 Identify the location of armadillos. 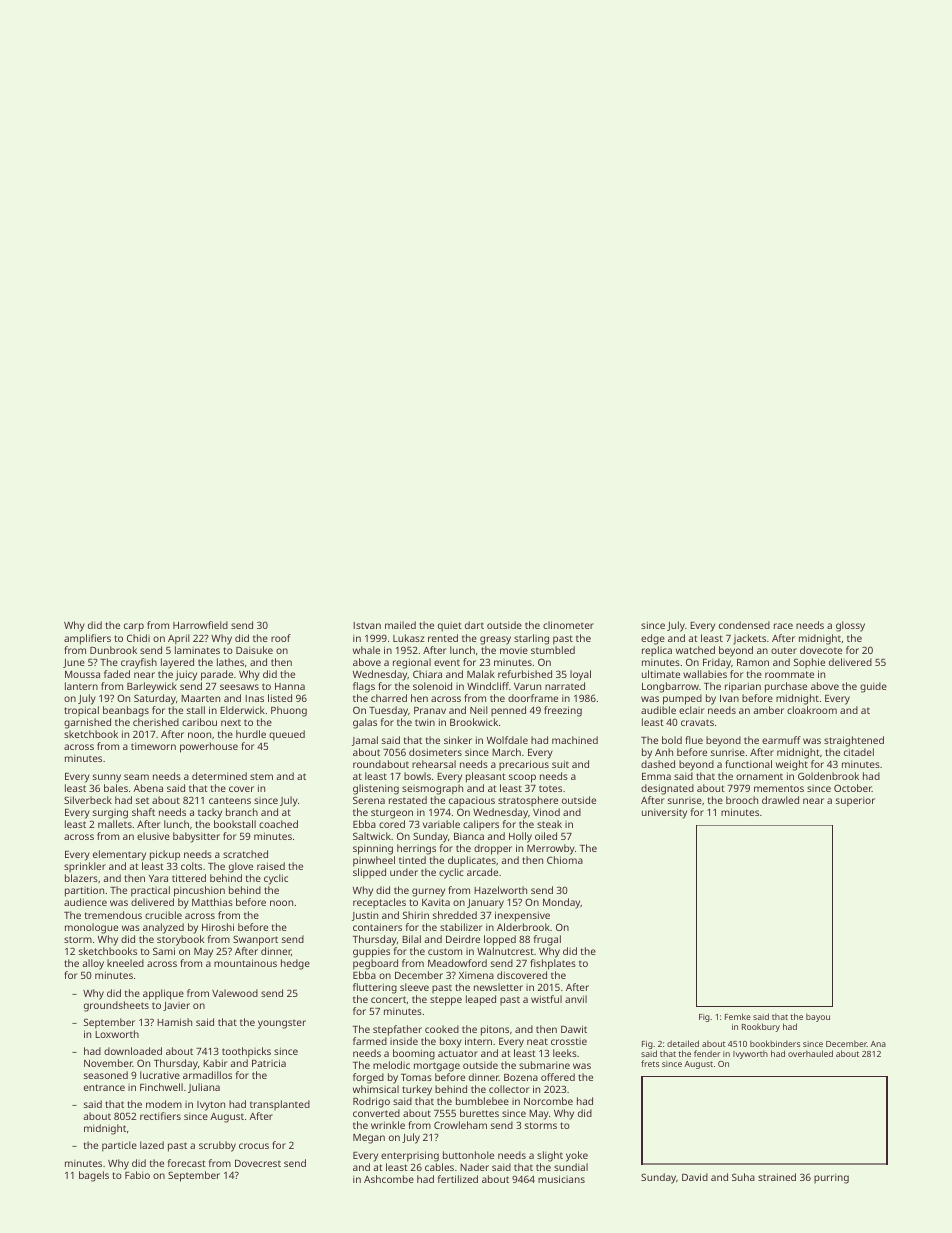
(207, 1075).
